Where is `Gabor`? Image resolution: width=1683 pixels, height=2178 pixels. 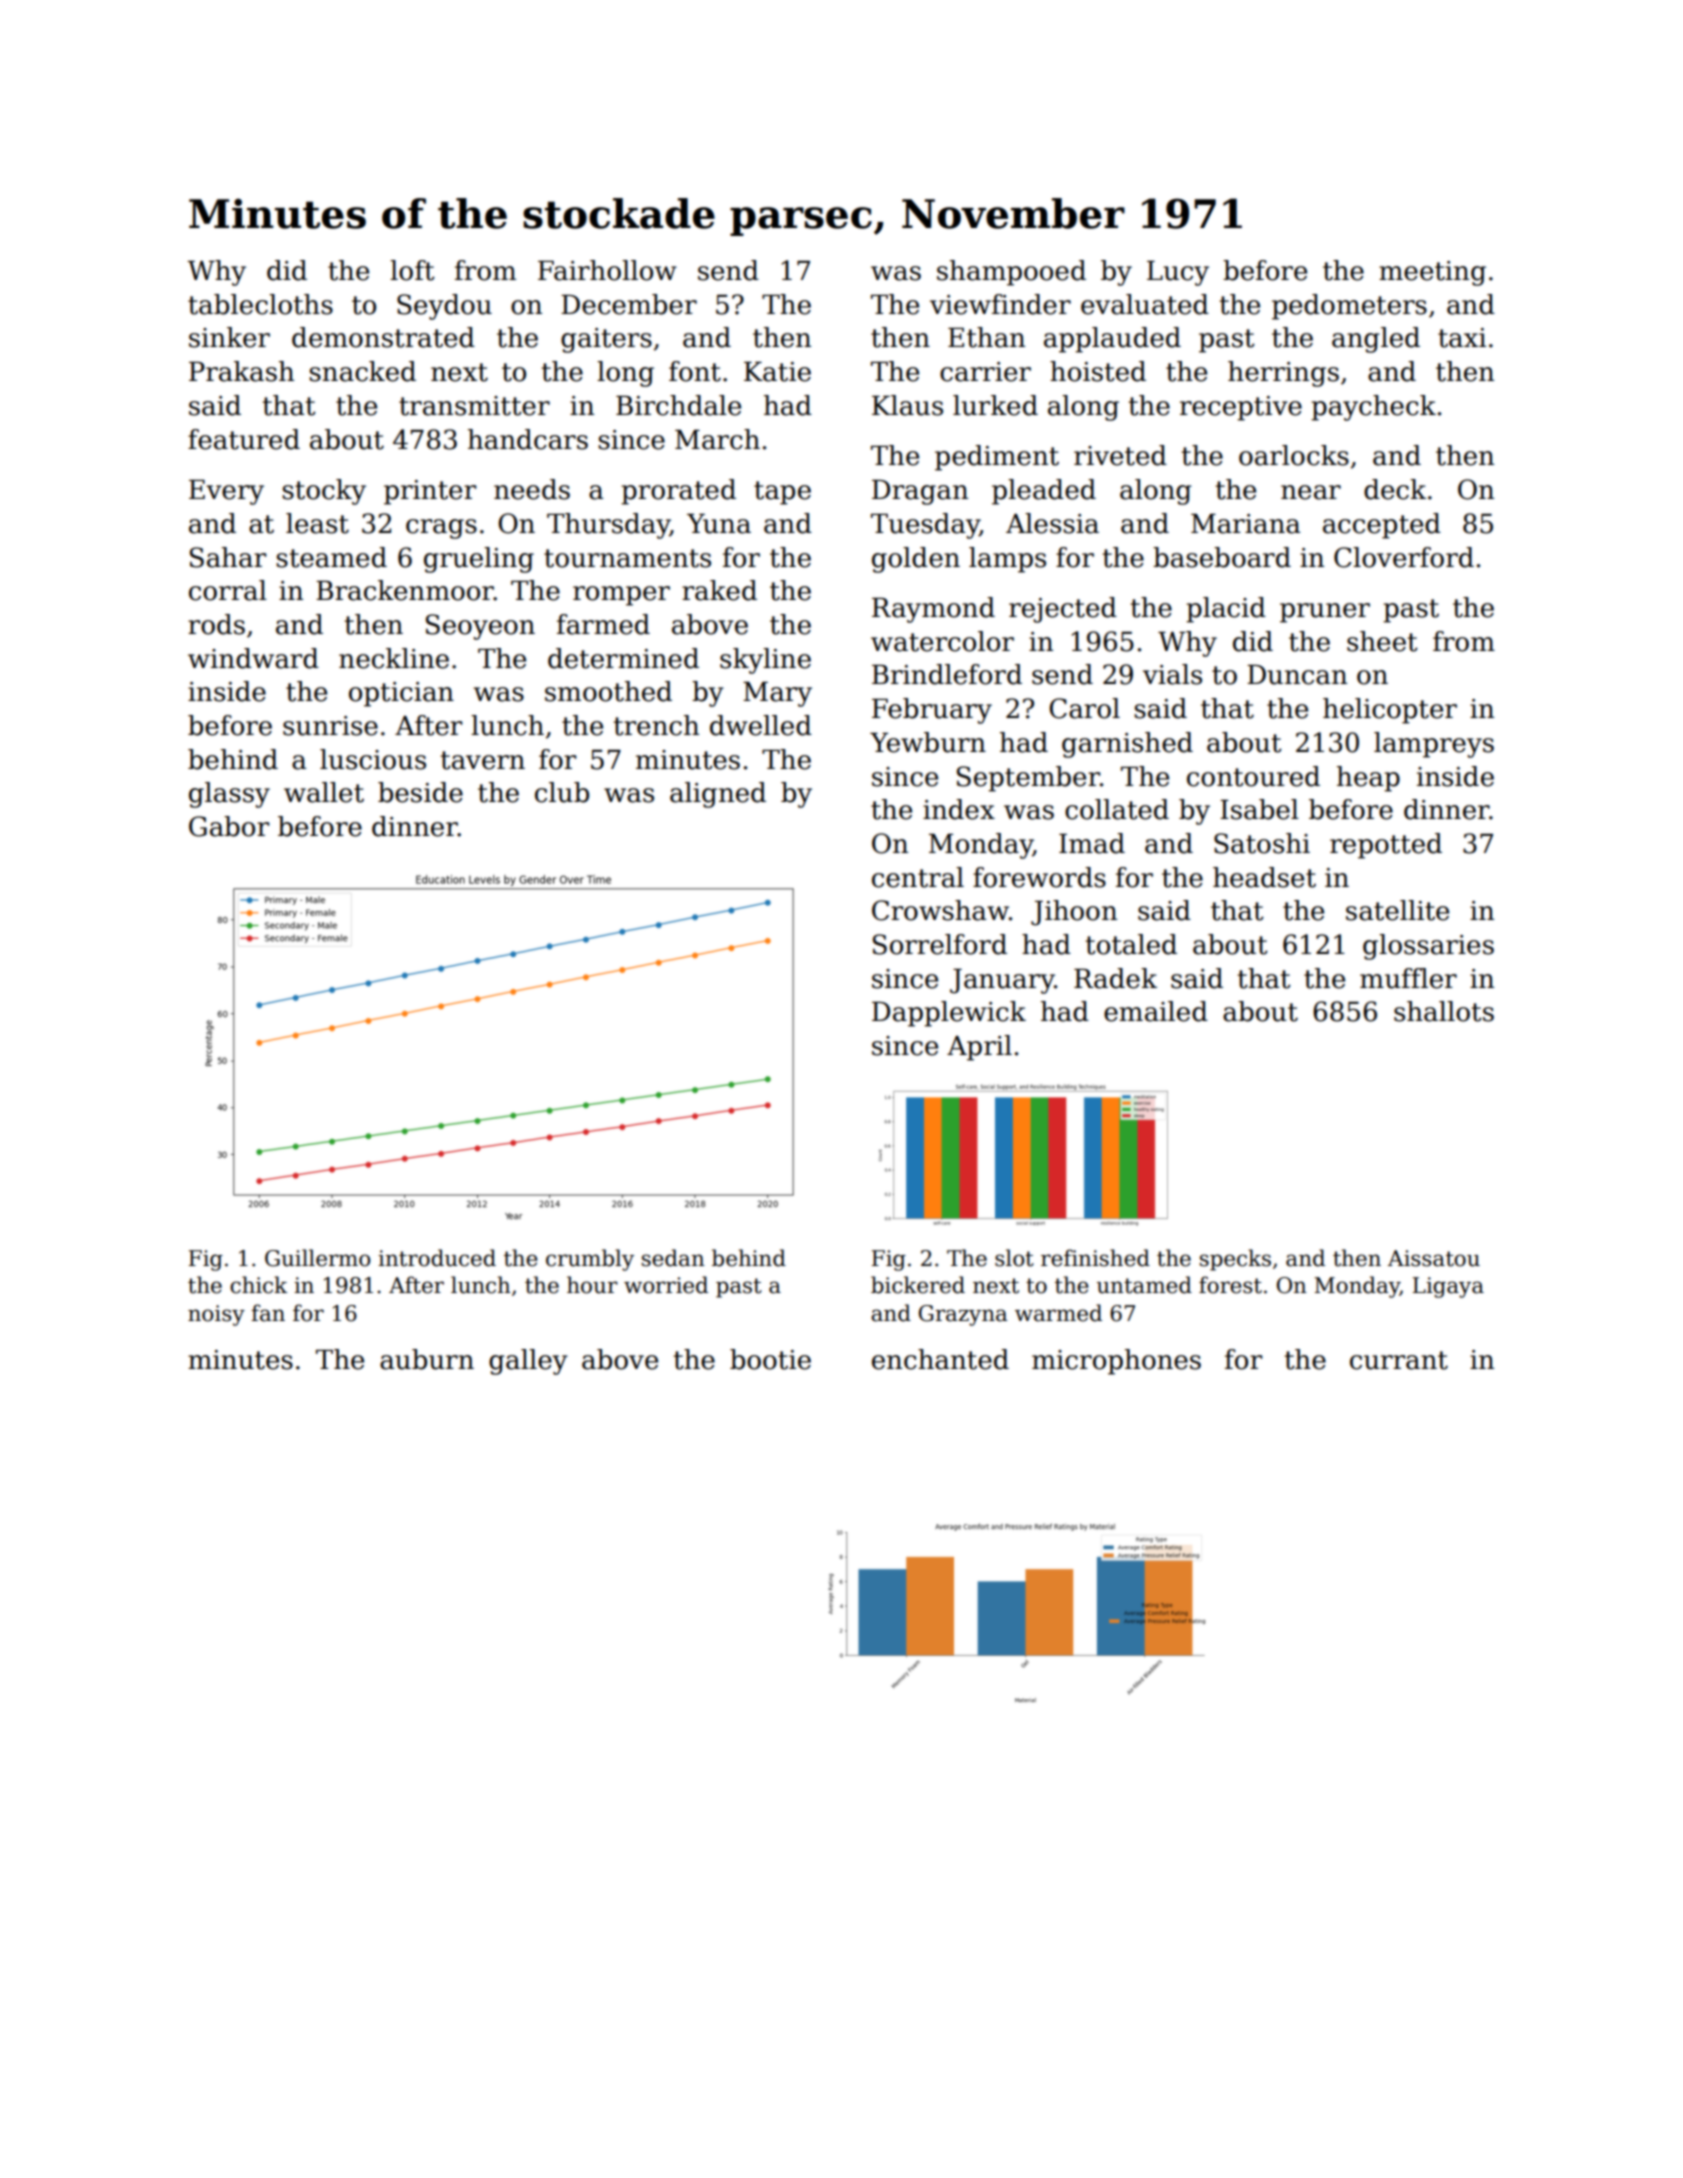
Gabor is located at coordinates (229, 826).
